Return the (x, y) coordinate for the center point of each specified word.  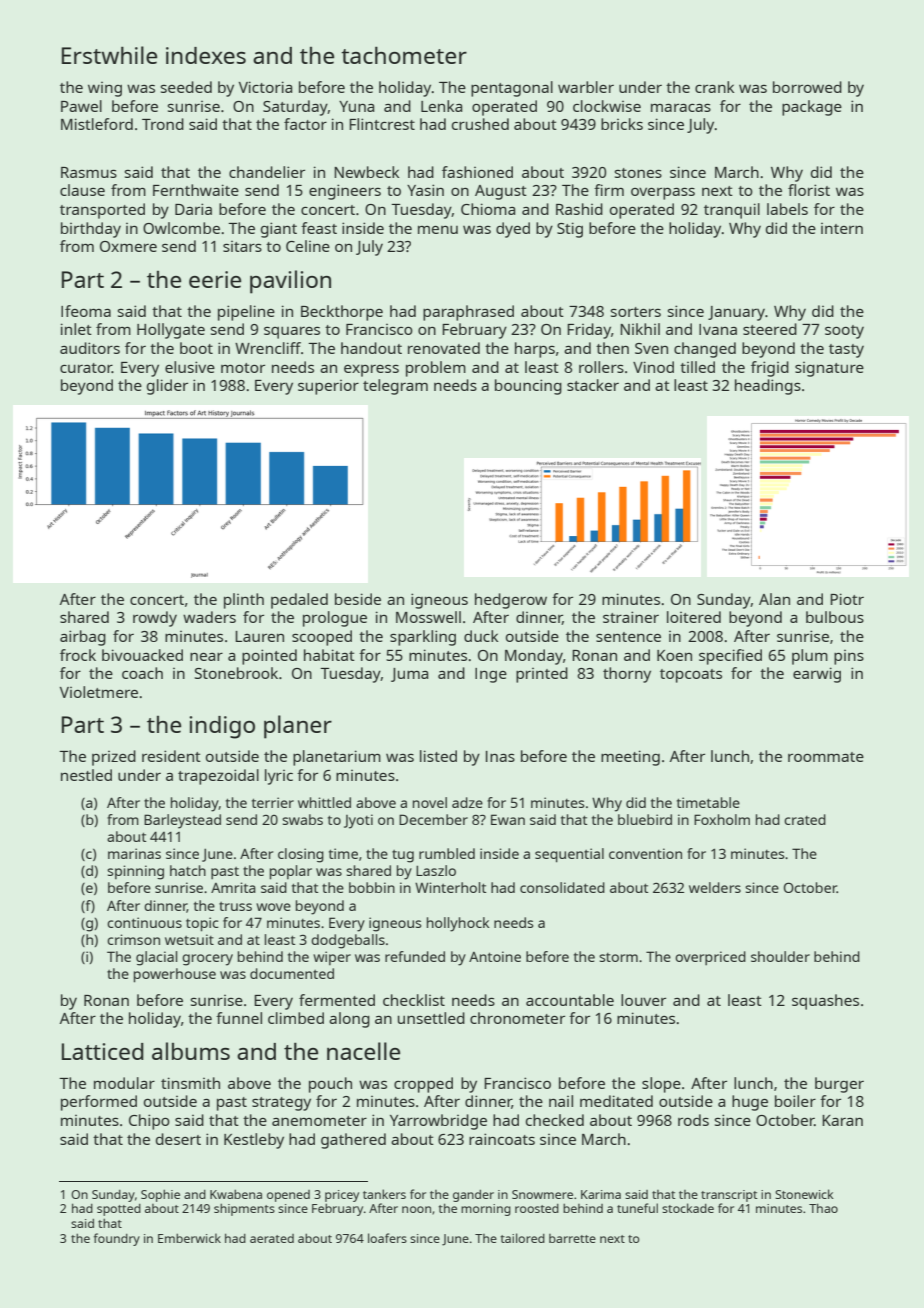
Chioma (488, 209)
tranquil (732, 211)
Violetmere (99, 692)
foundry (117, 1239)
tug (403, 856)
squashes (825, 1002)
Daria (193, 209)
